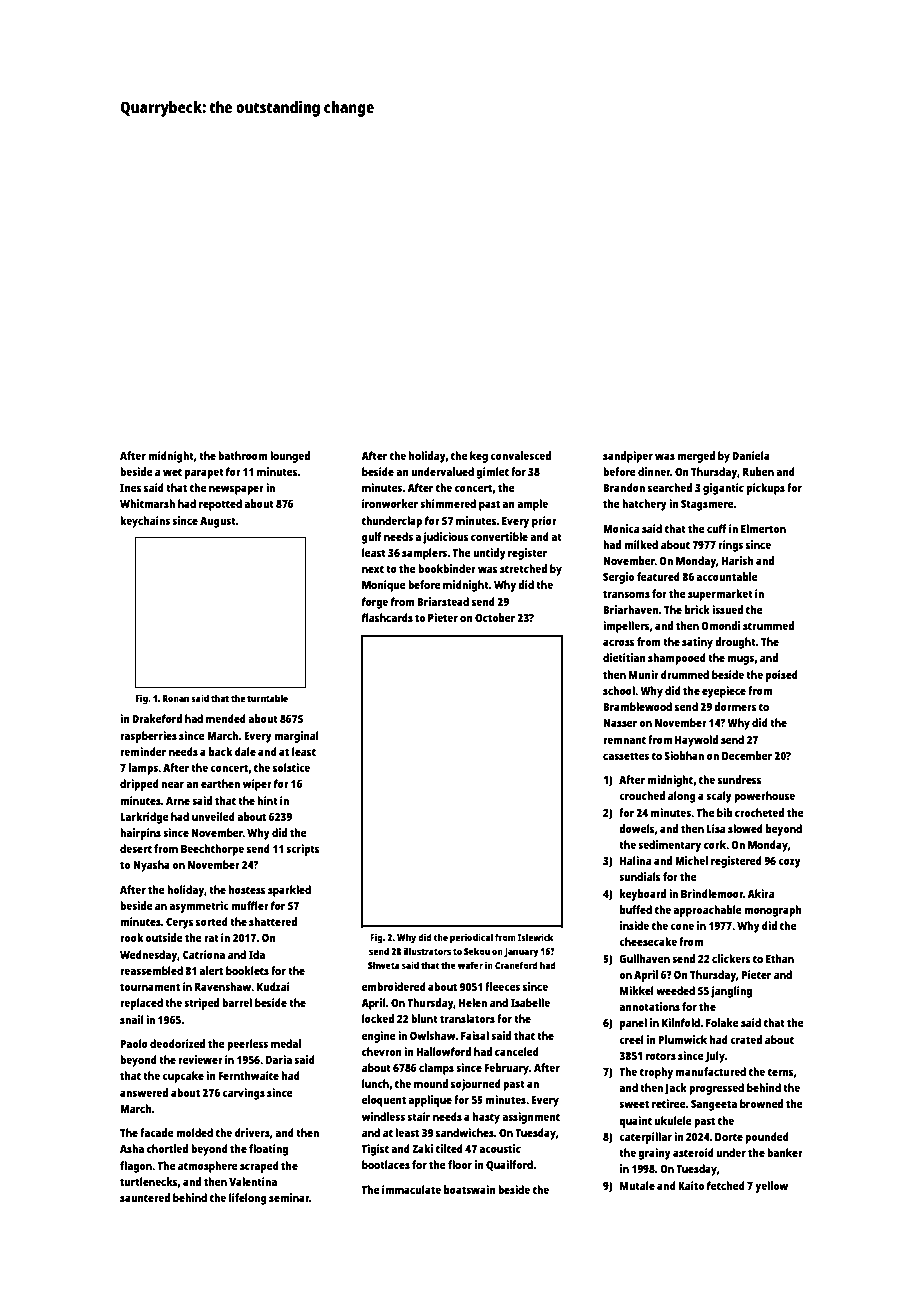  I want to click on seminar, so click(289, 1197).
